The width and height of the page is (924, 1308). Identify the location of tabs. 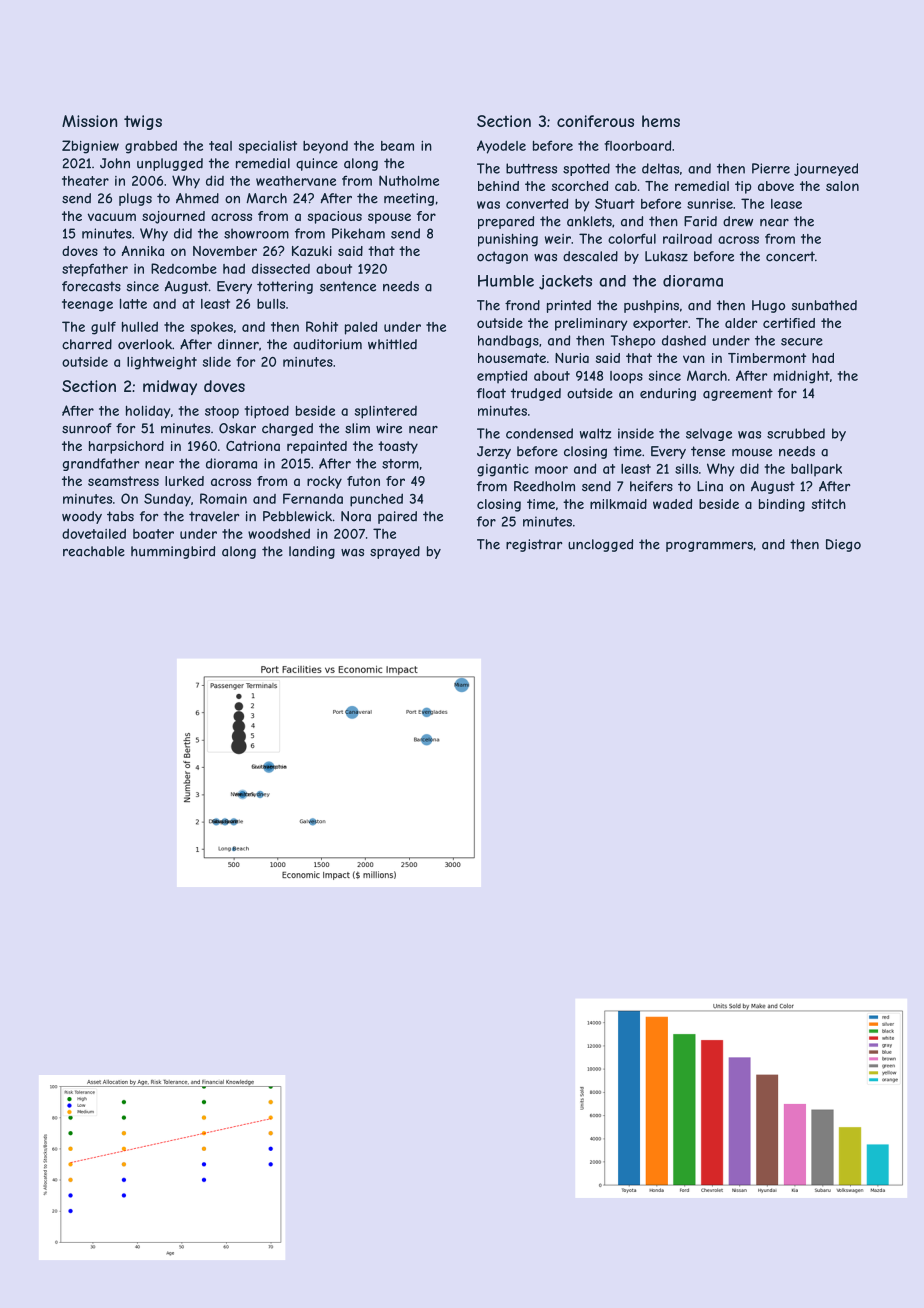
(120, 516).
